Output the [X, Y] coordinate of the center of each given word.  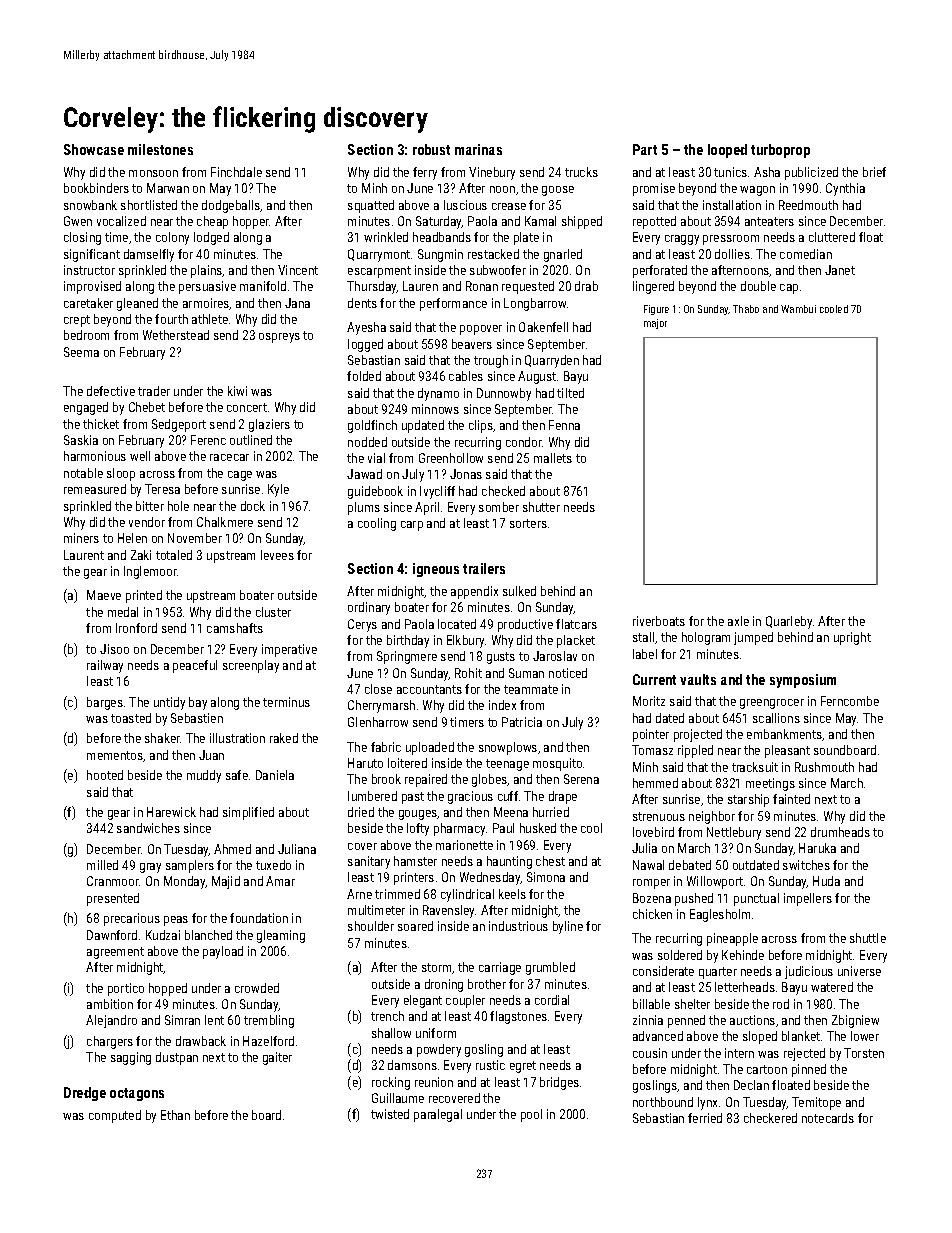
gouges [418, 815]
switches [806, 865]
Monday [185, 882]
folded [364, 376]
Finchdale [236, 172]
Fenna [564, 425]
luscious [465, 205]
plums [364, 508]
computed [115, 1116]
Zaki [141, 555]
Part [645, 149]
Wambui [798, 309]
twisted [390, 1114]
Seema [81, 352]
